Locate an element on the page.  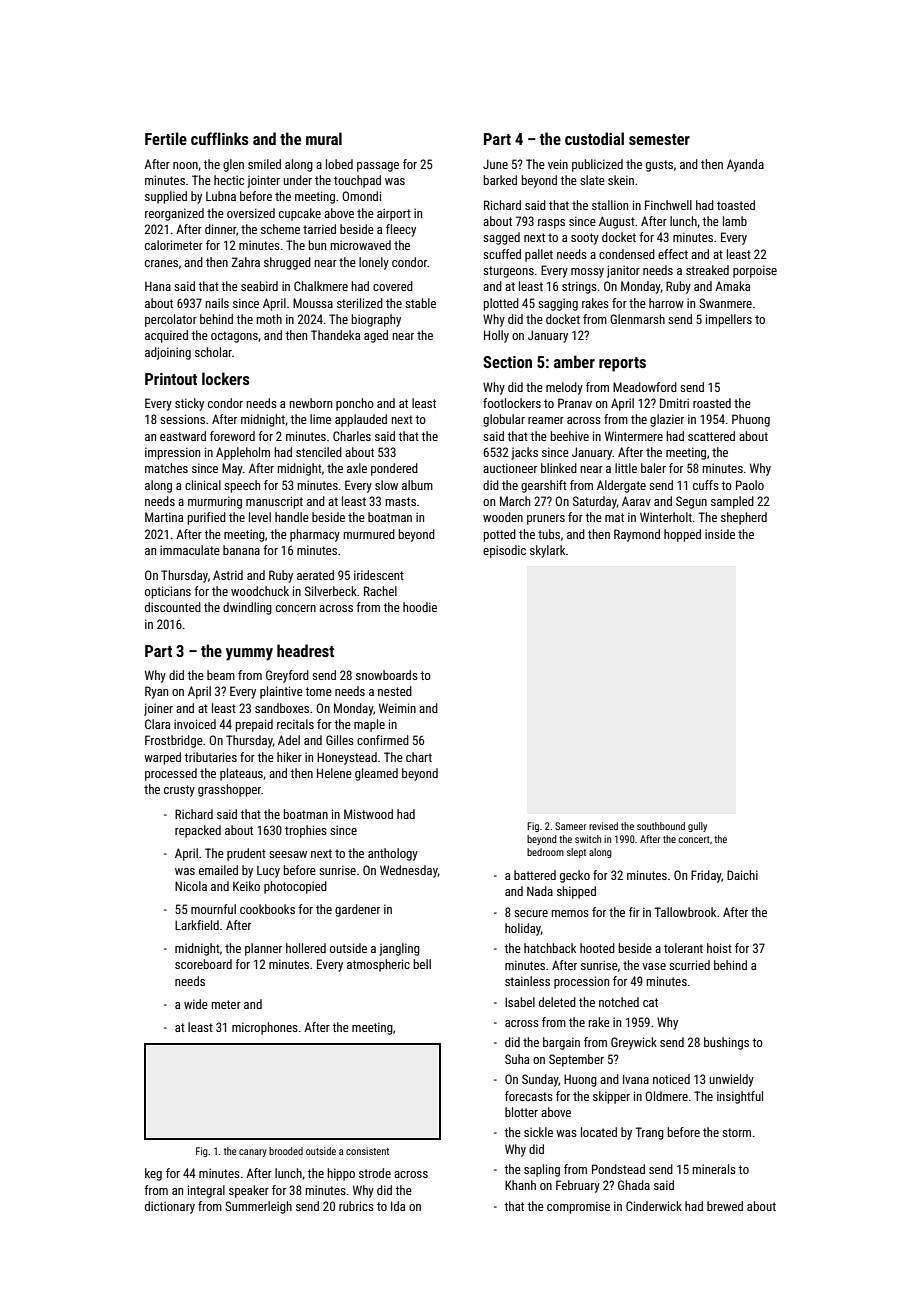
brooded is located at coordinates (286, 1151).
